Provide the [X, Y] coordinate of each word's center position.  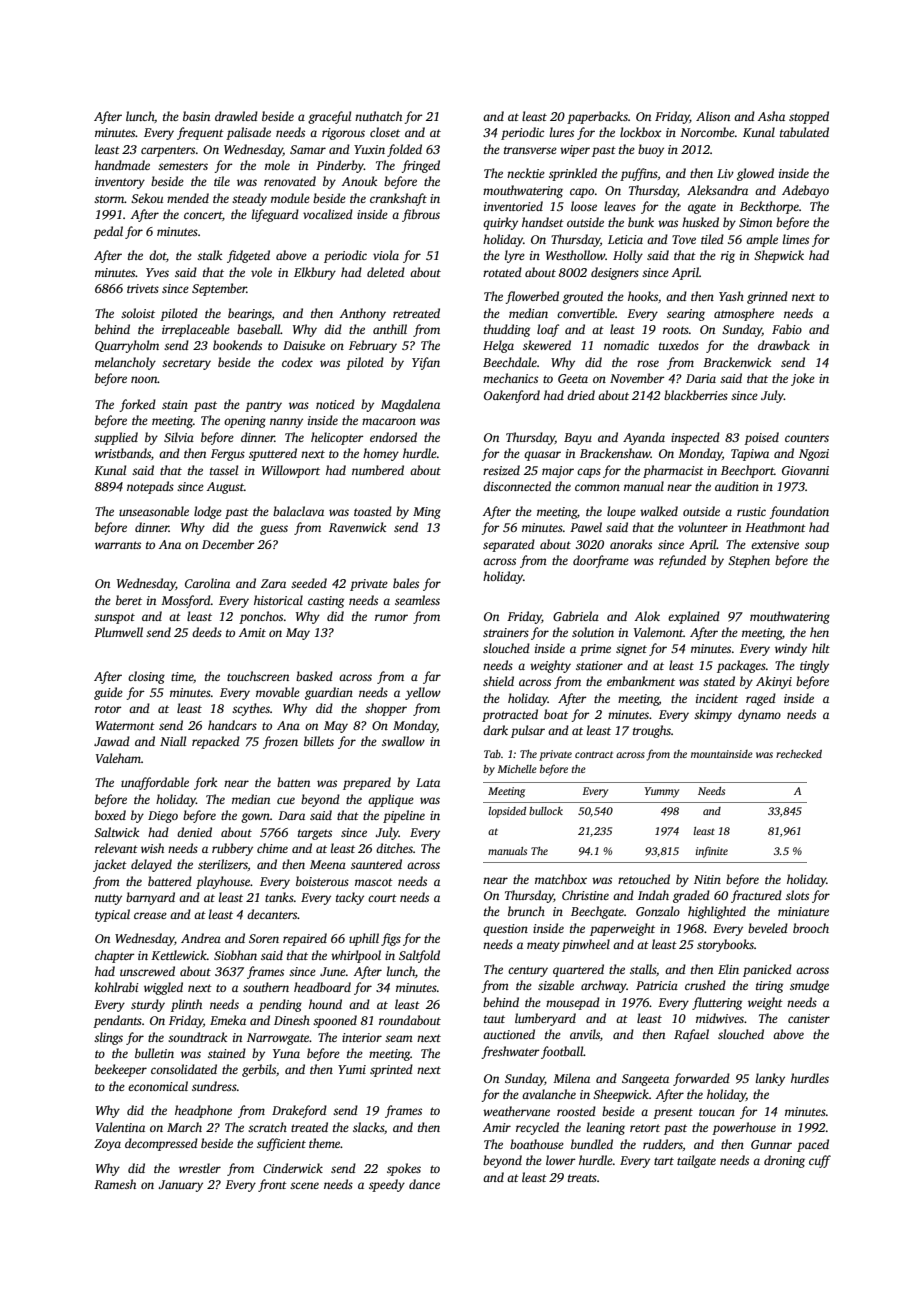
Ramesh [115, 1184]
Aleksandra [717, 190]
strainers [506, 632]
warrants [118, 545]
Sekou [147, 198]
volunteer [703, 527]
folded [404, 150]
